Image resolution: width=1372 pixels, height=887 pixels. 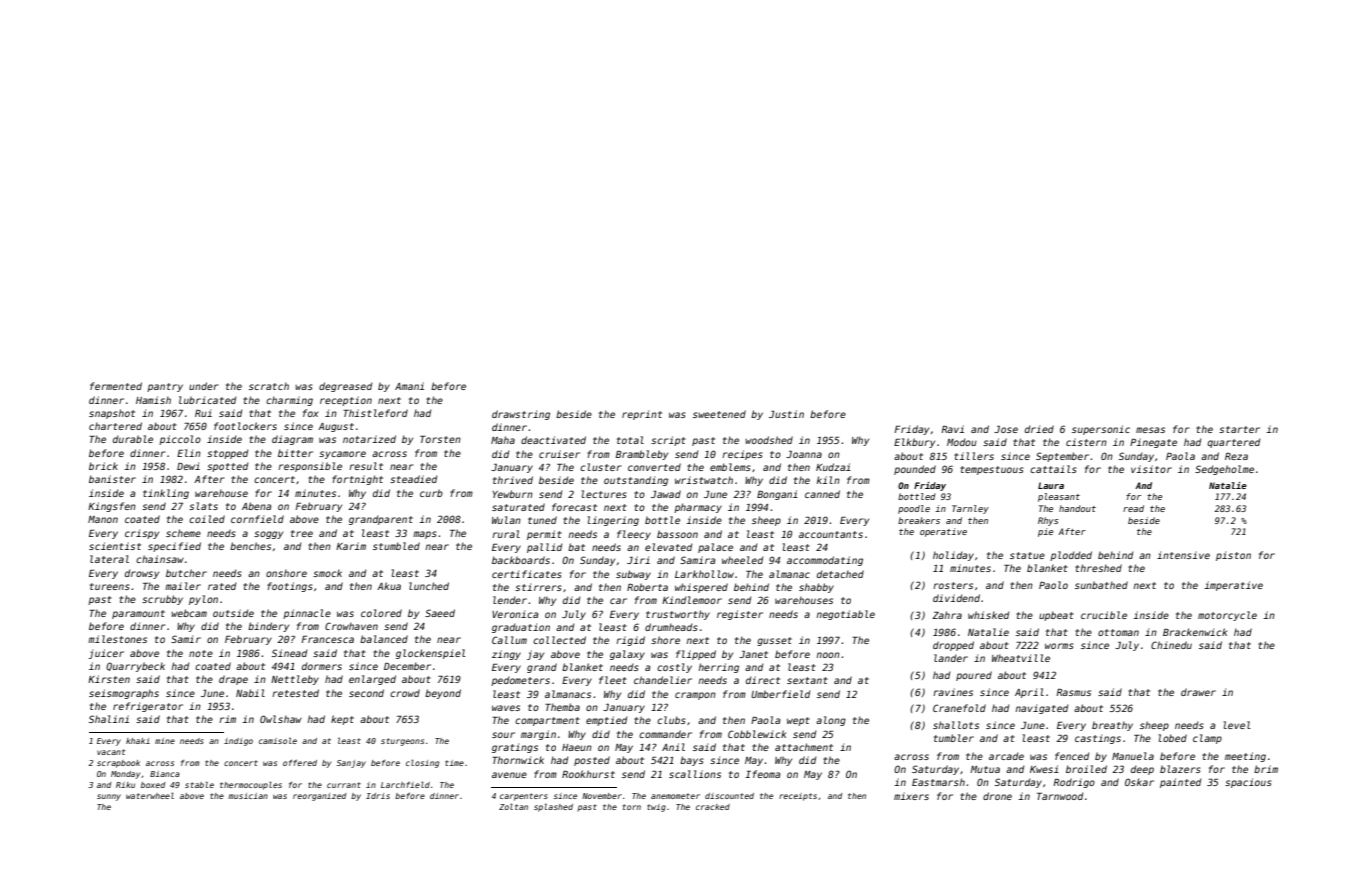 I want to click on lingering, so click(x=613, y=521).
